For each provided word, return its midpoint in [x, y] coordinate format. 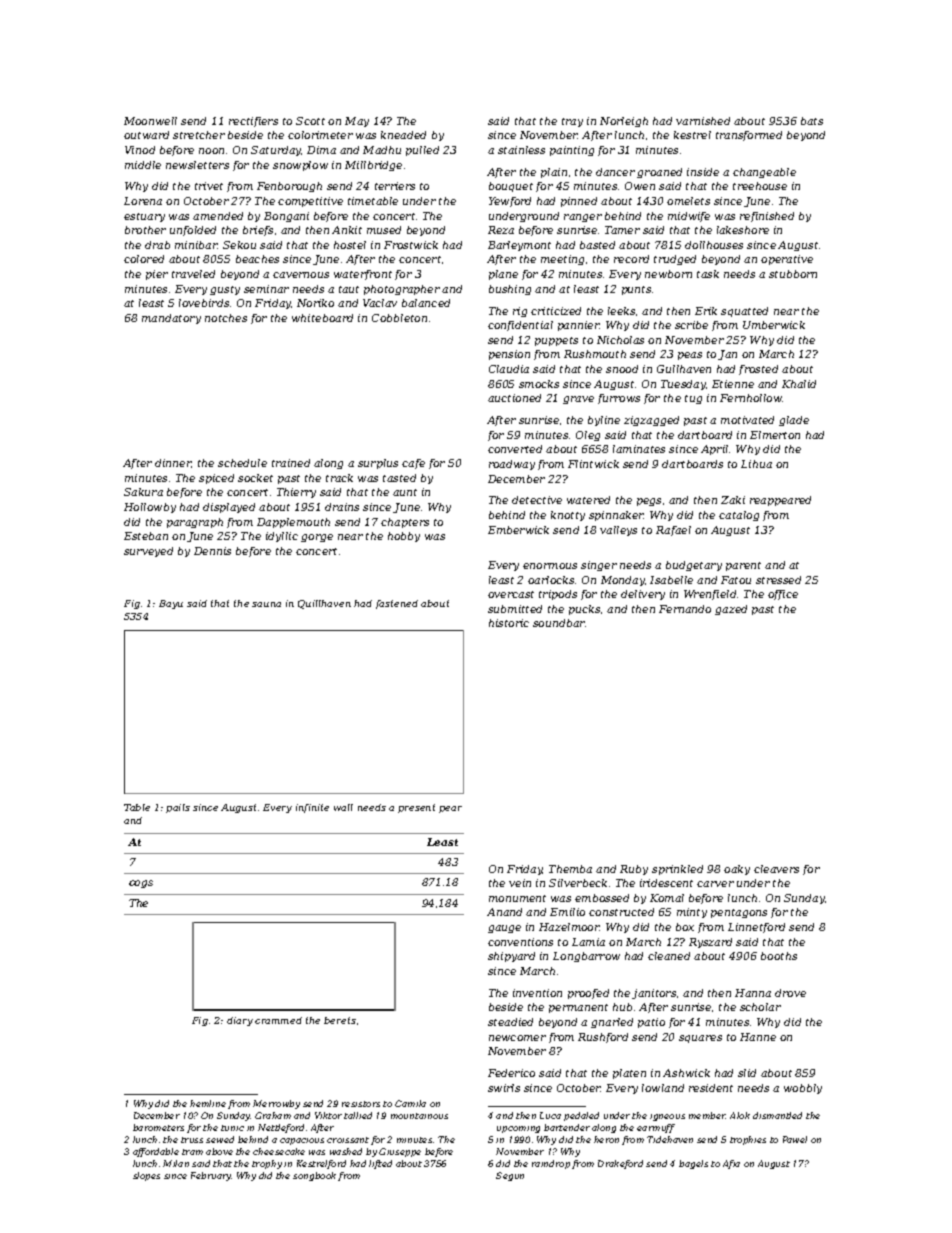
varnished [703, 121]
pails [178, 808]
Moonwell [150, 121]
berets [340, 1020]
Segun [510, 1176]
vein [520, 883]
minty [692, 913]
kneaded [403, 135]
